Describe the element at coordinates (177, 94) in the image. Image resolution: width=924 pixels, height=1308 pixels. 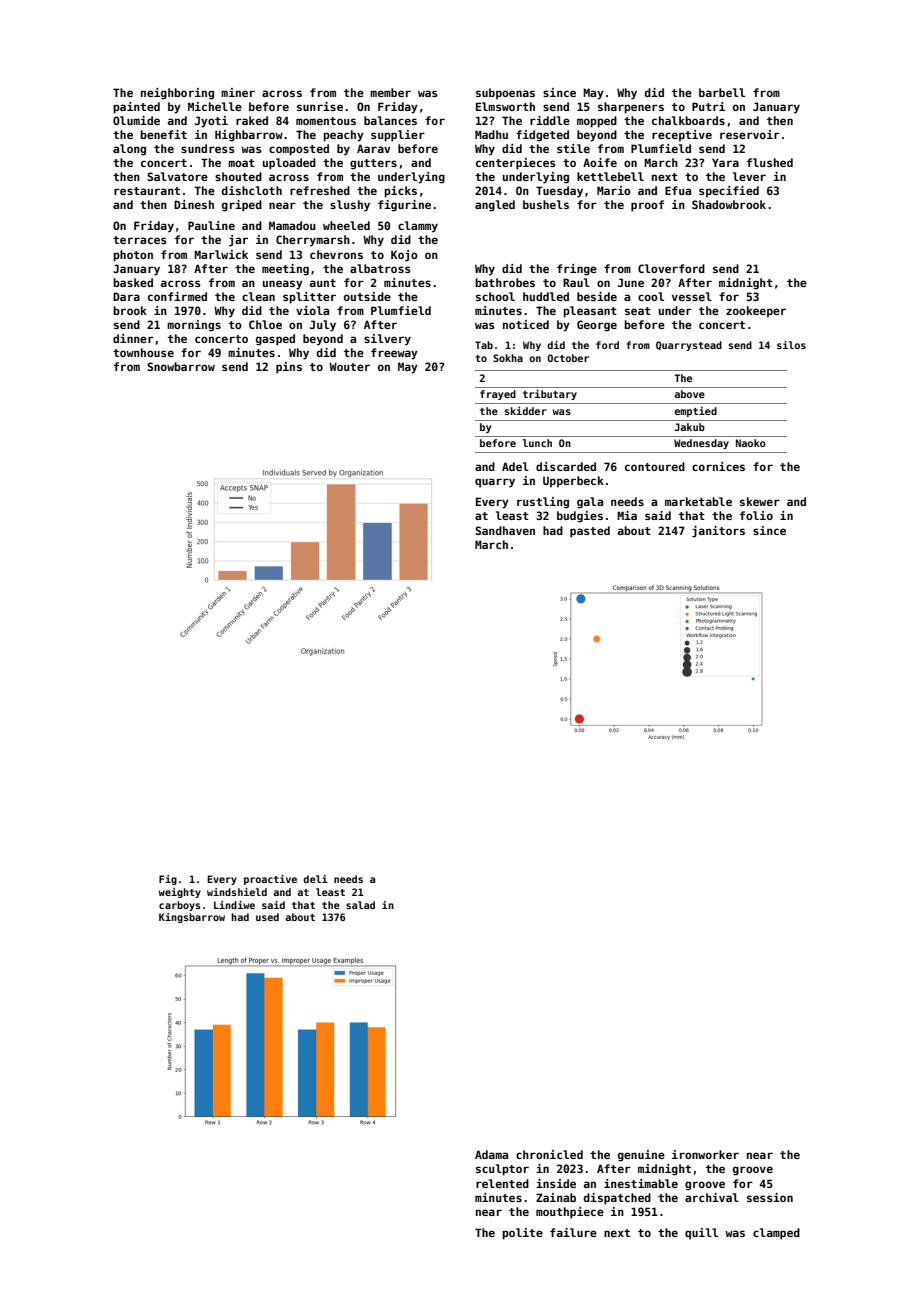
I see `neighboring` at that location.
